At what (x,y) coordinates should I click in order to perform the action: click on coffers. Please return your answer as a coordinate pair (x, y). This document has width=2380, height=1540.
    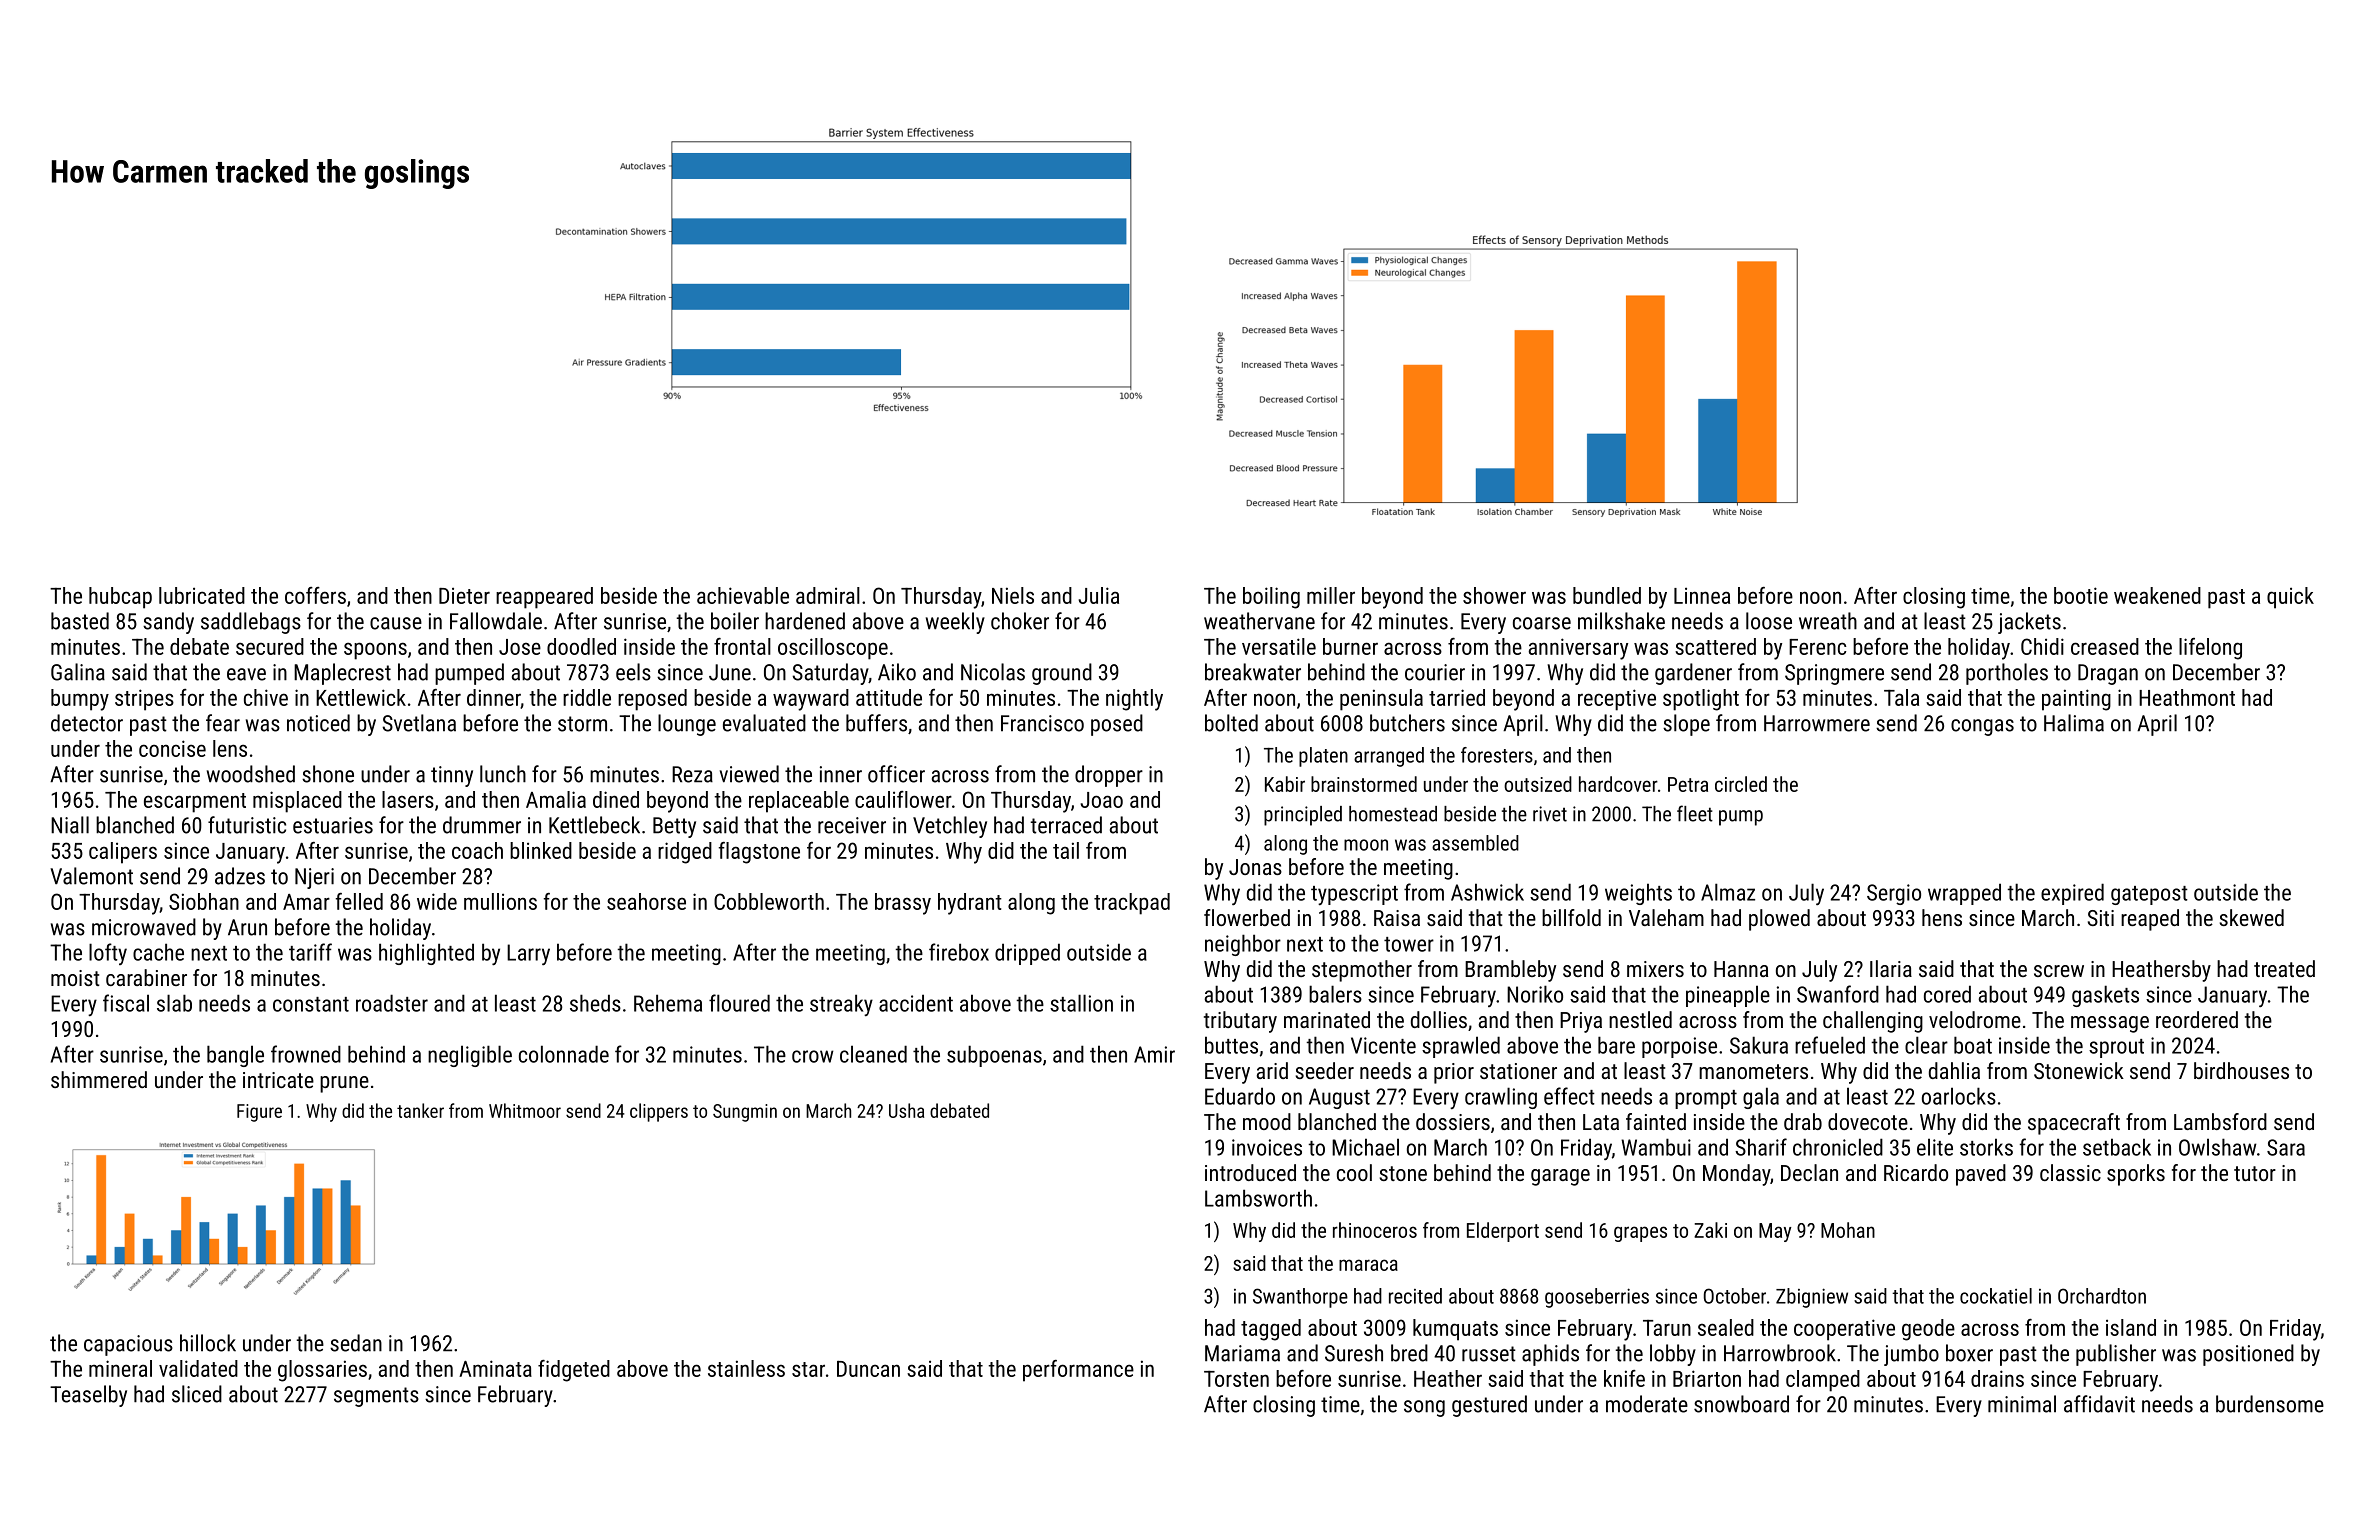
    Looking at the image, I should click on (315, 595).
